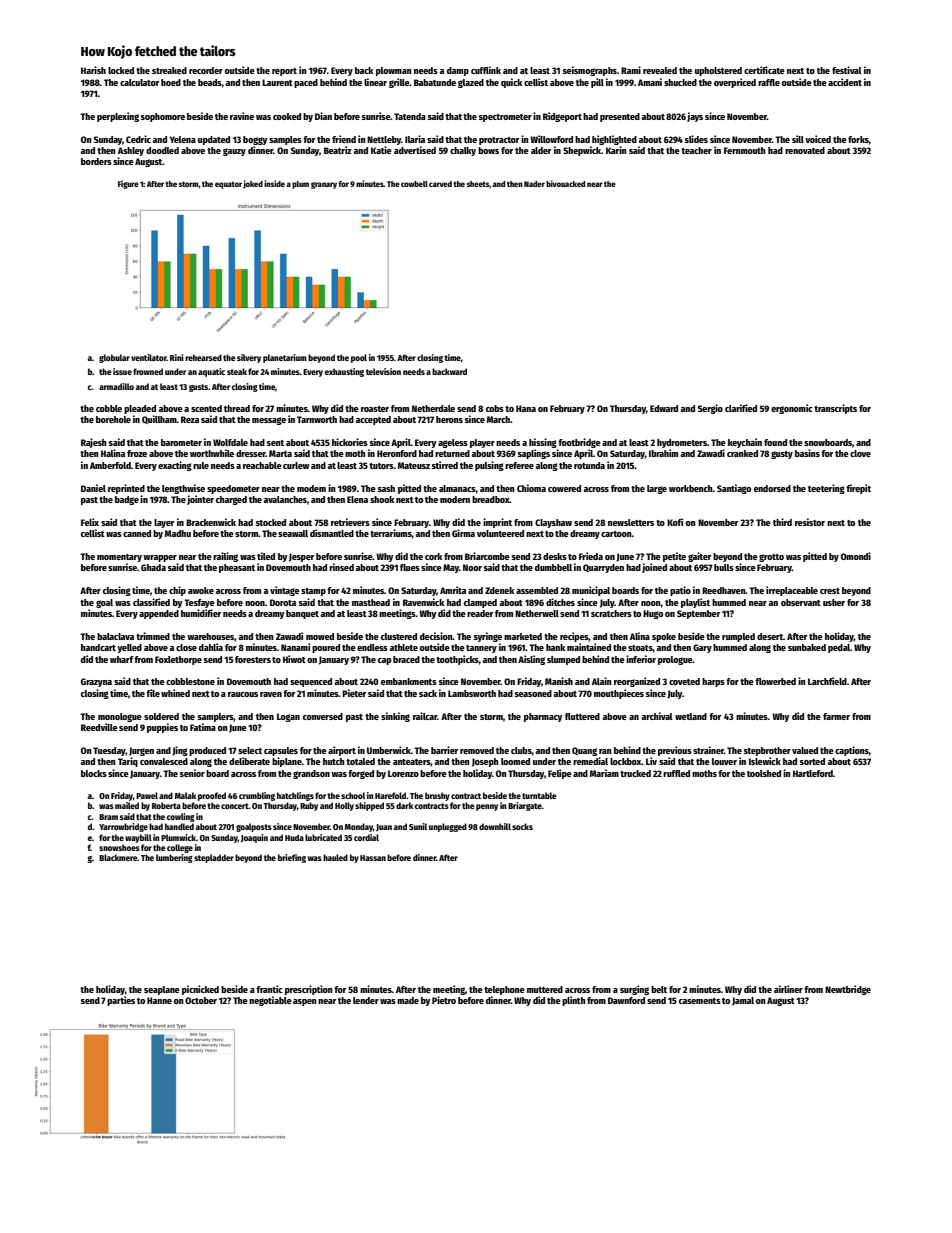 The height and width of the image is (1233, 952). What do you see at coordinates (541, 150) in the image?
I see `alder` at bounding box center [541, 150].
